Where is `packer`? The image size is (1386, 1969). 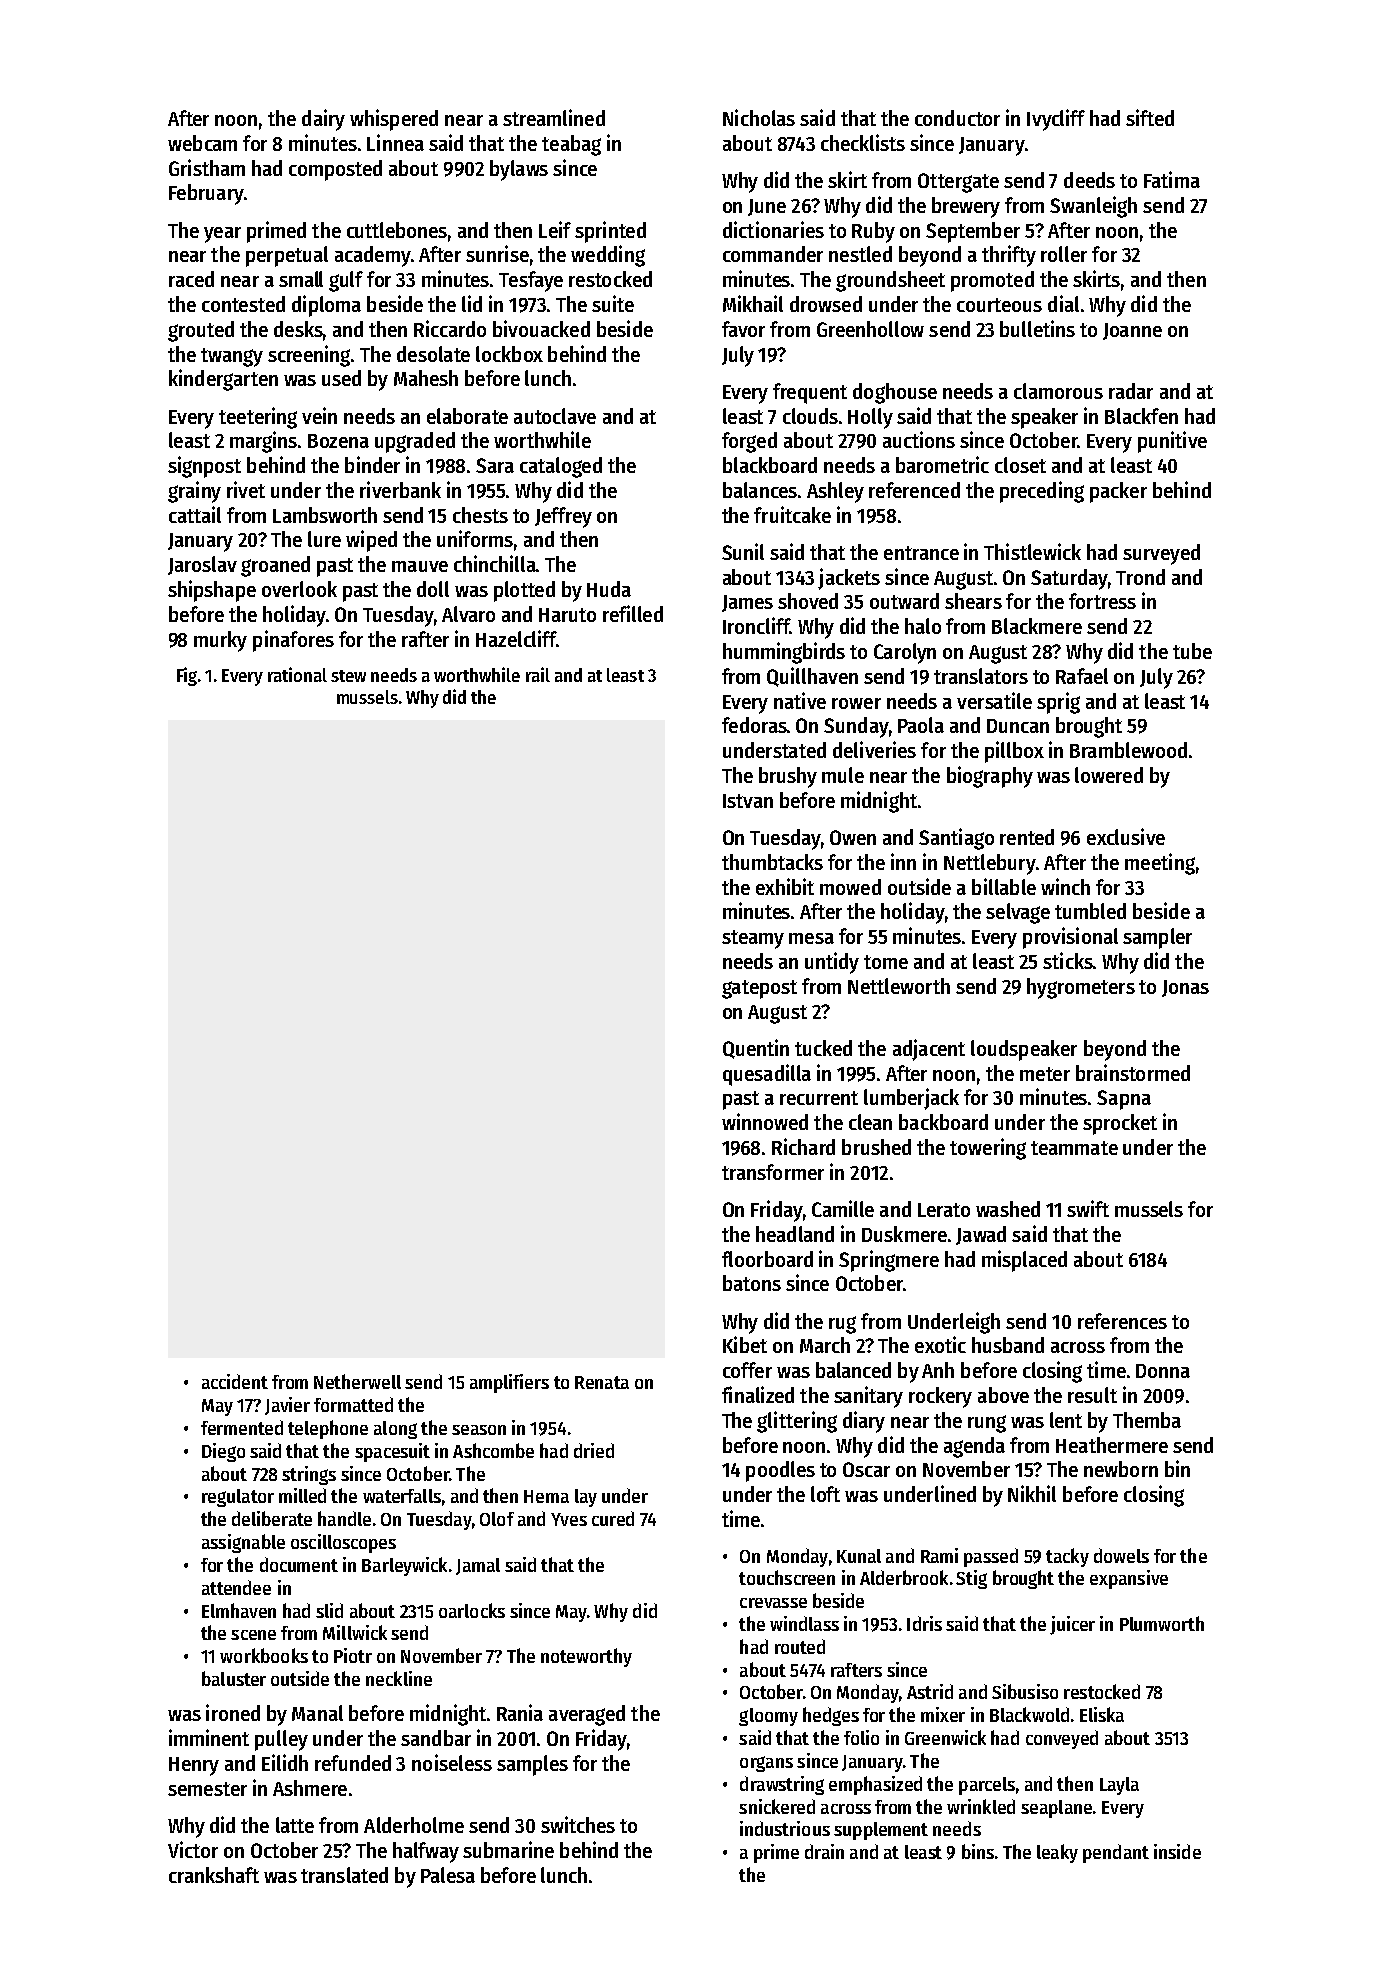 packer is located at coordinates (1118, 492).
